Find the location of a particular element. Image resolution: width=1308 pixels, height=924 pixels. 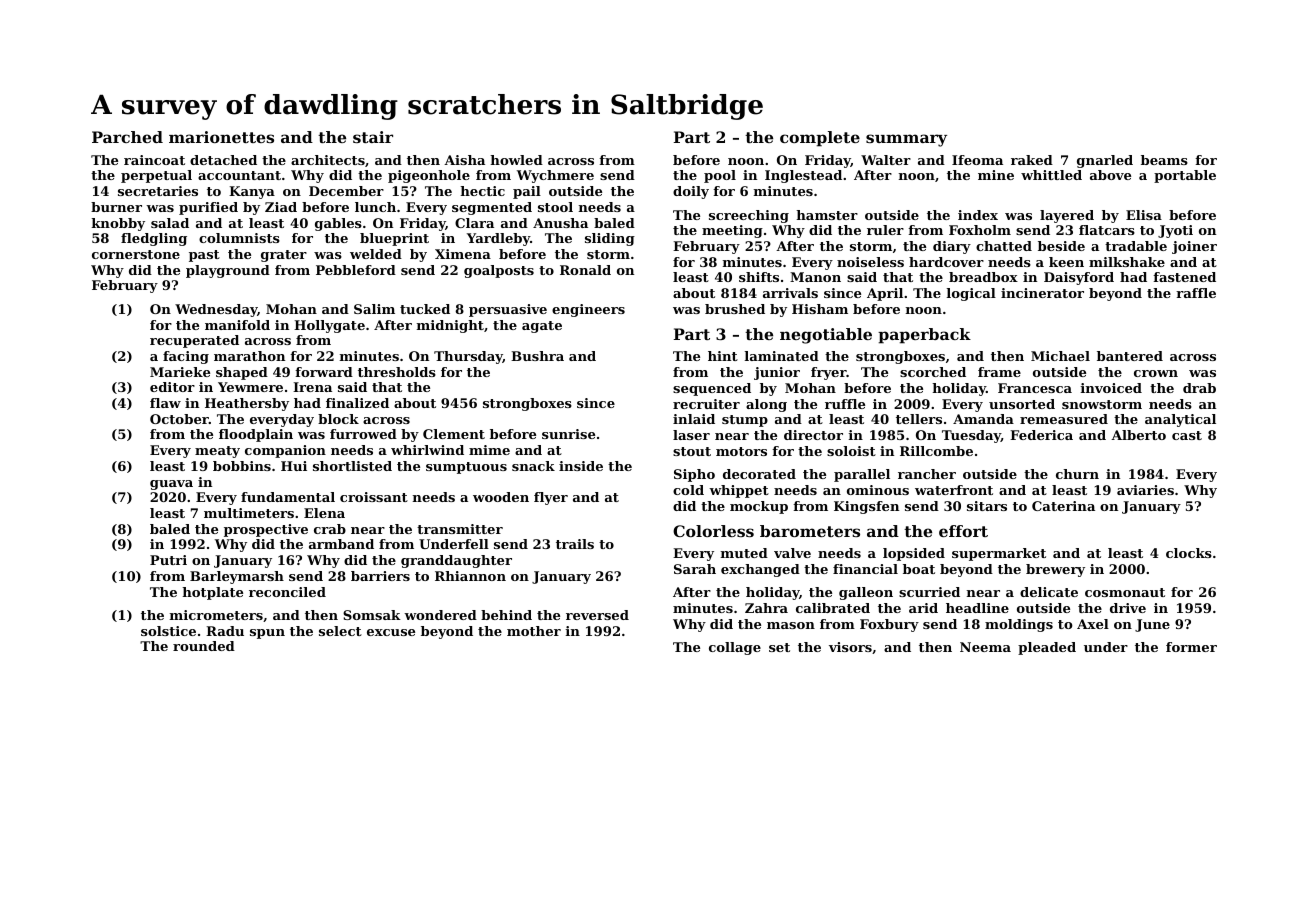

collage is located at coordinates (735, 648).
